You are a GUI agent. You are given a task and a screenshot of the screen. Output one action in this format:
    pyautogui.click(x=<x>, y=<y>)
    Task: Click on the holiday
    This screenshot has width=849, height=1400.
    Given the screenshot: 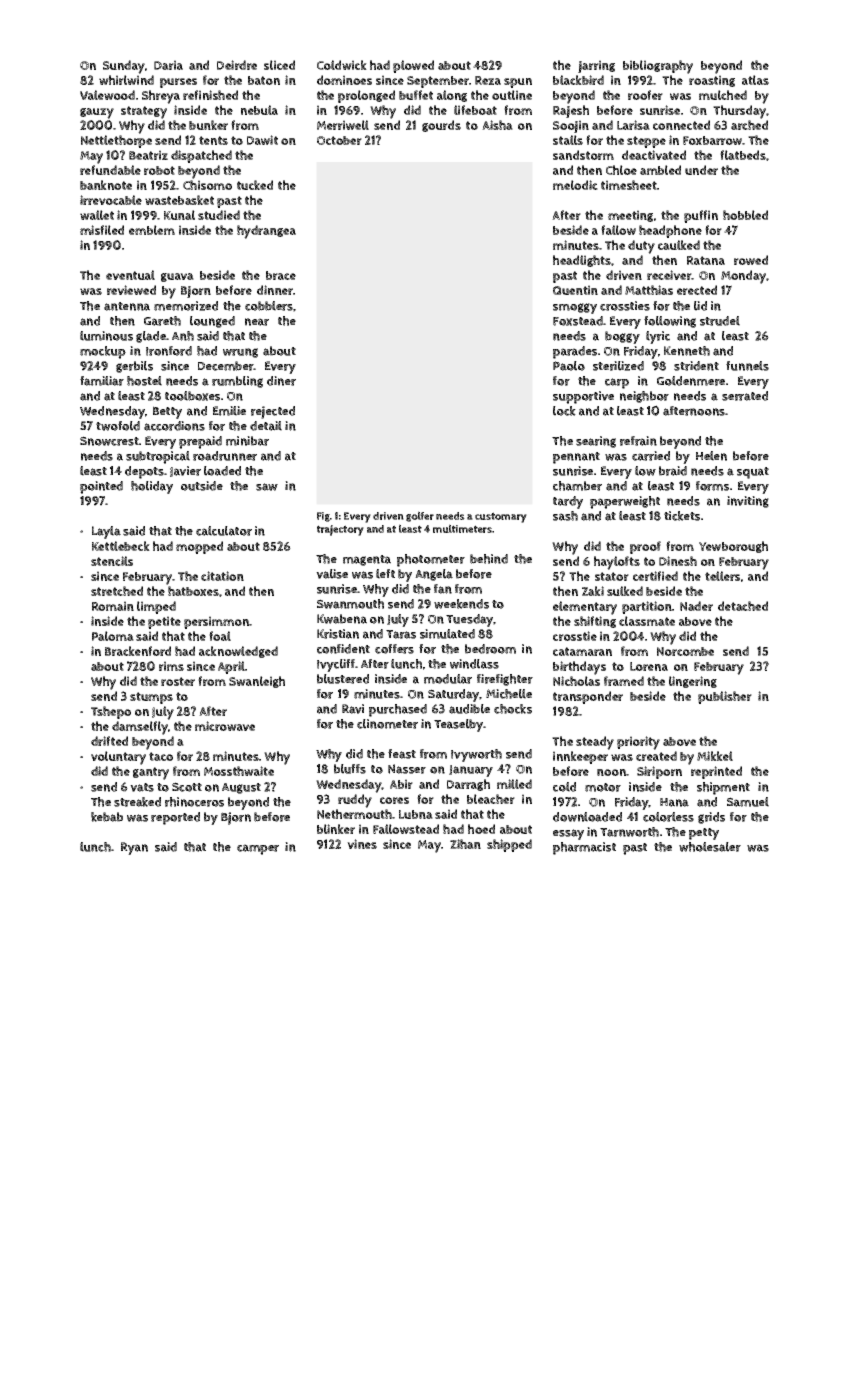 What is the action you would take?
    pyautogui.click(x=152, y=487)
